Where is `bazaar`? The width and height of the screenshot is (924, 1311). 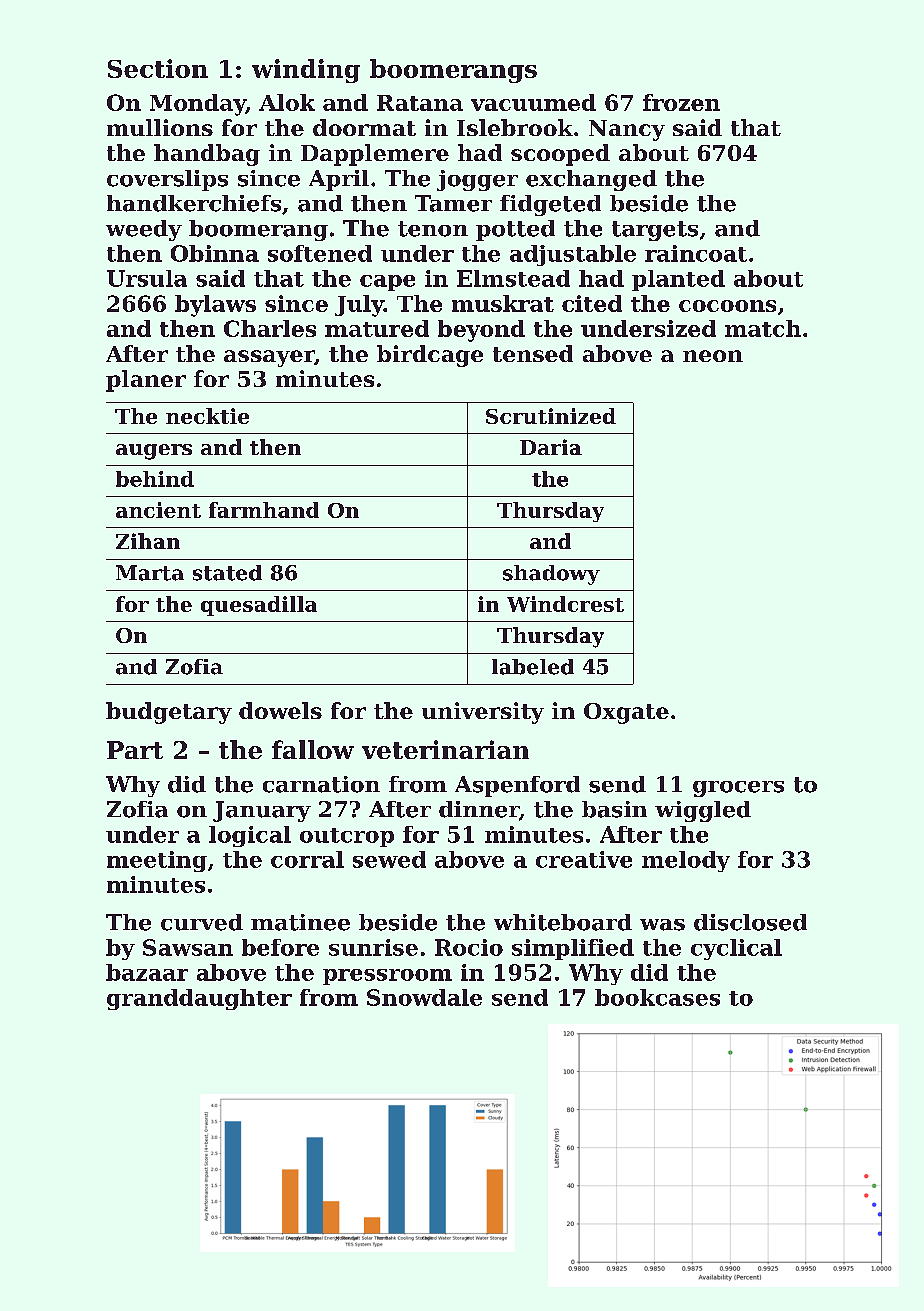 bazaar is located at coordinates (147, 972).
